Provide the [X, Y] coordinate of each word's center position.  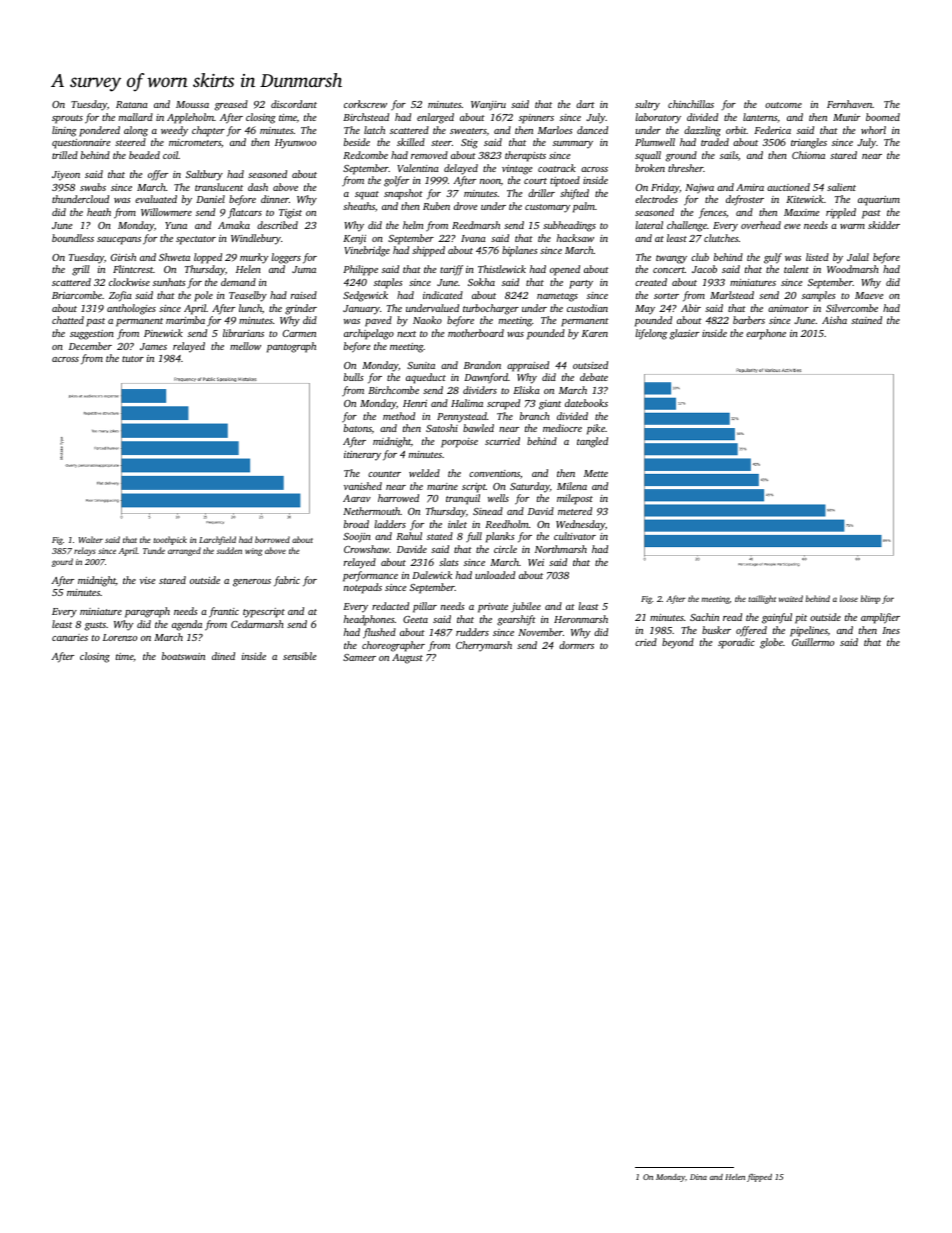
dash [258, 187]
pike [596, 429]
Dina [698, 1177]
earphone [766, 334]
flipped [759, 1178]
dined [223, 656]
